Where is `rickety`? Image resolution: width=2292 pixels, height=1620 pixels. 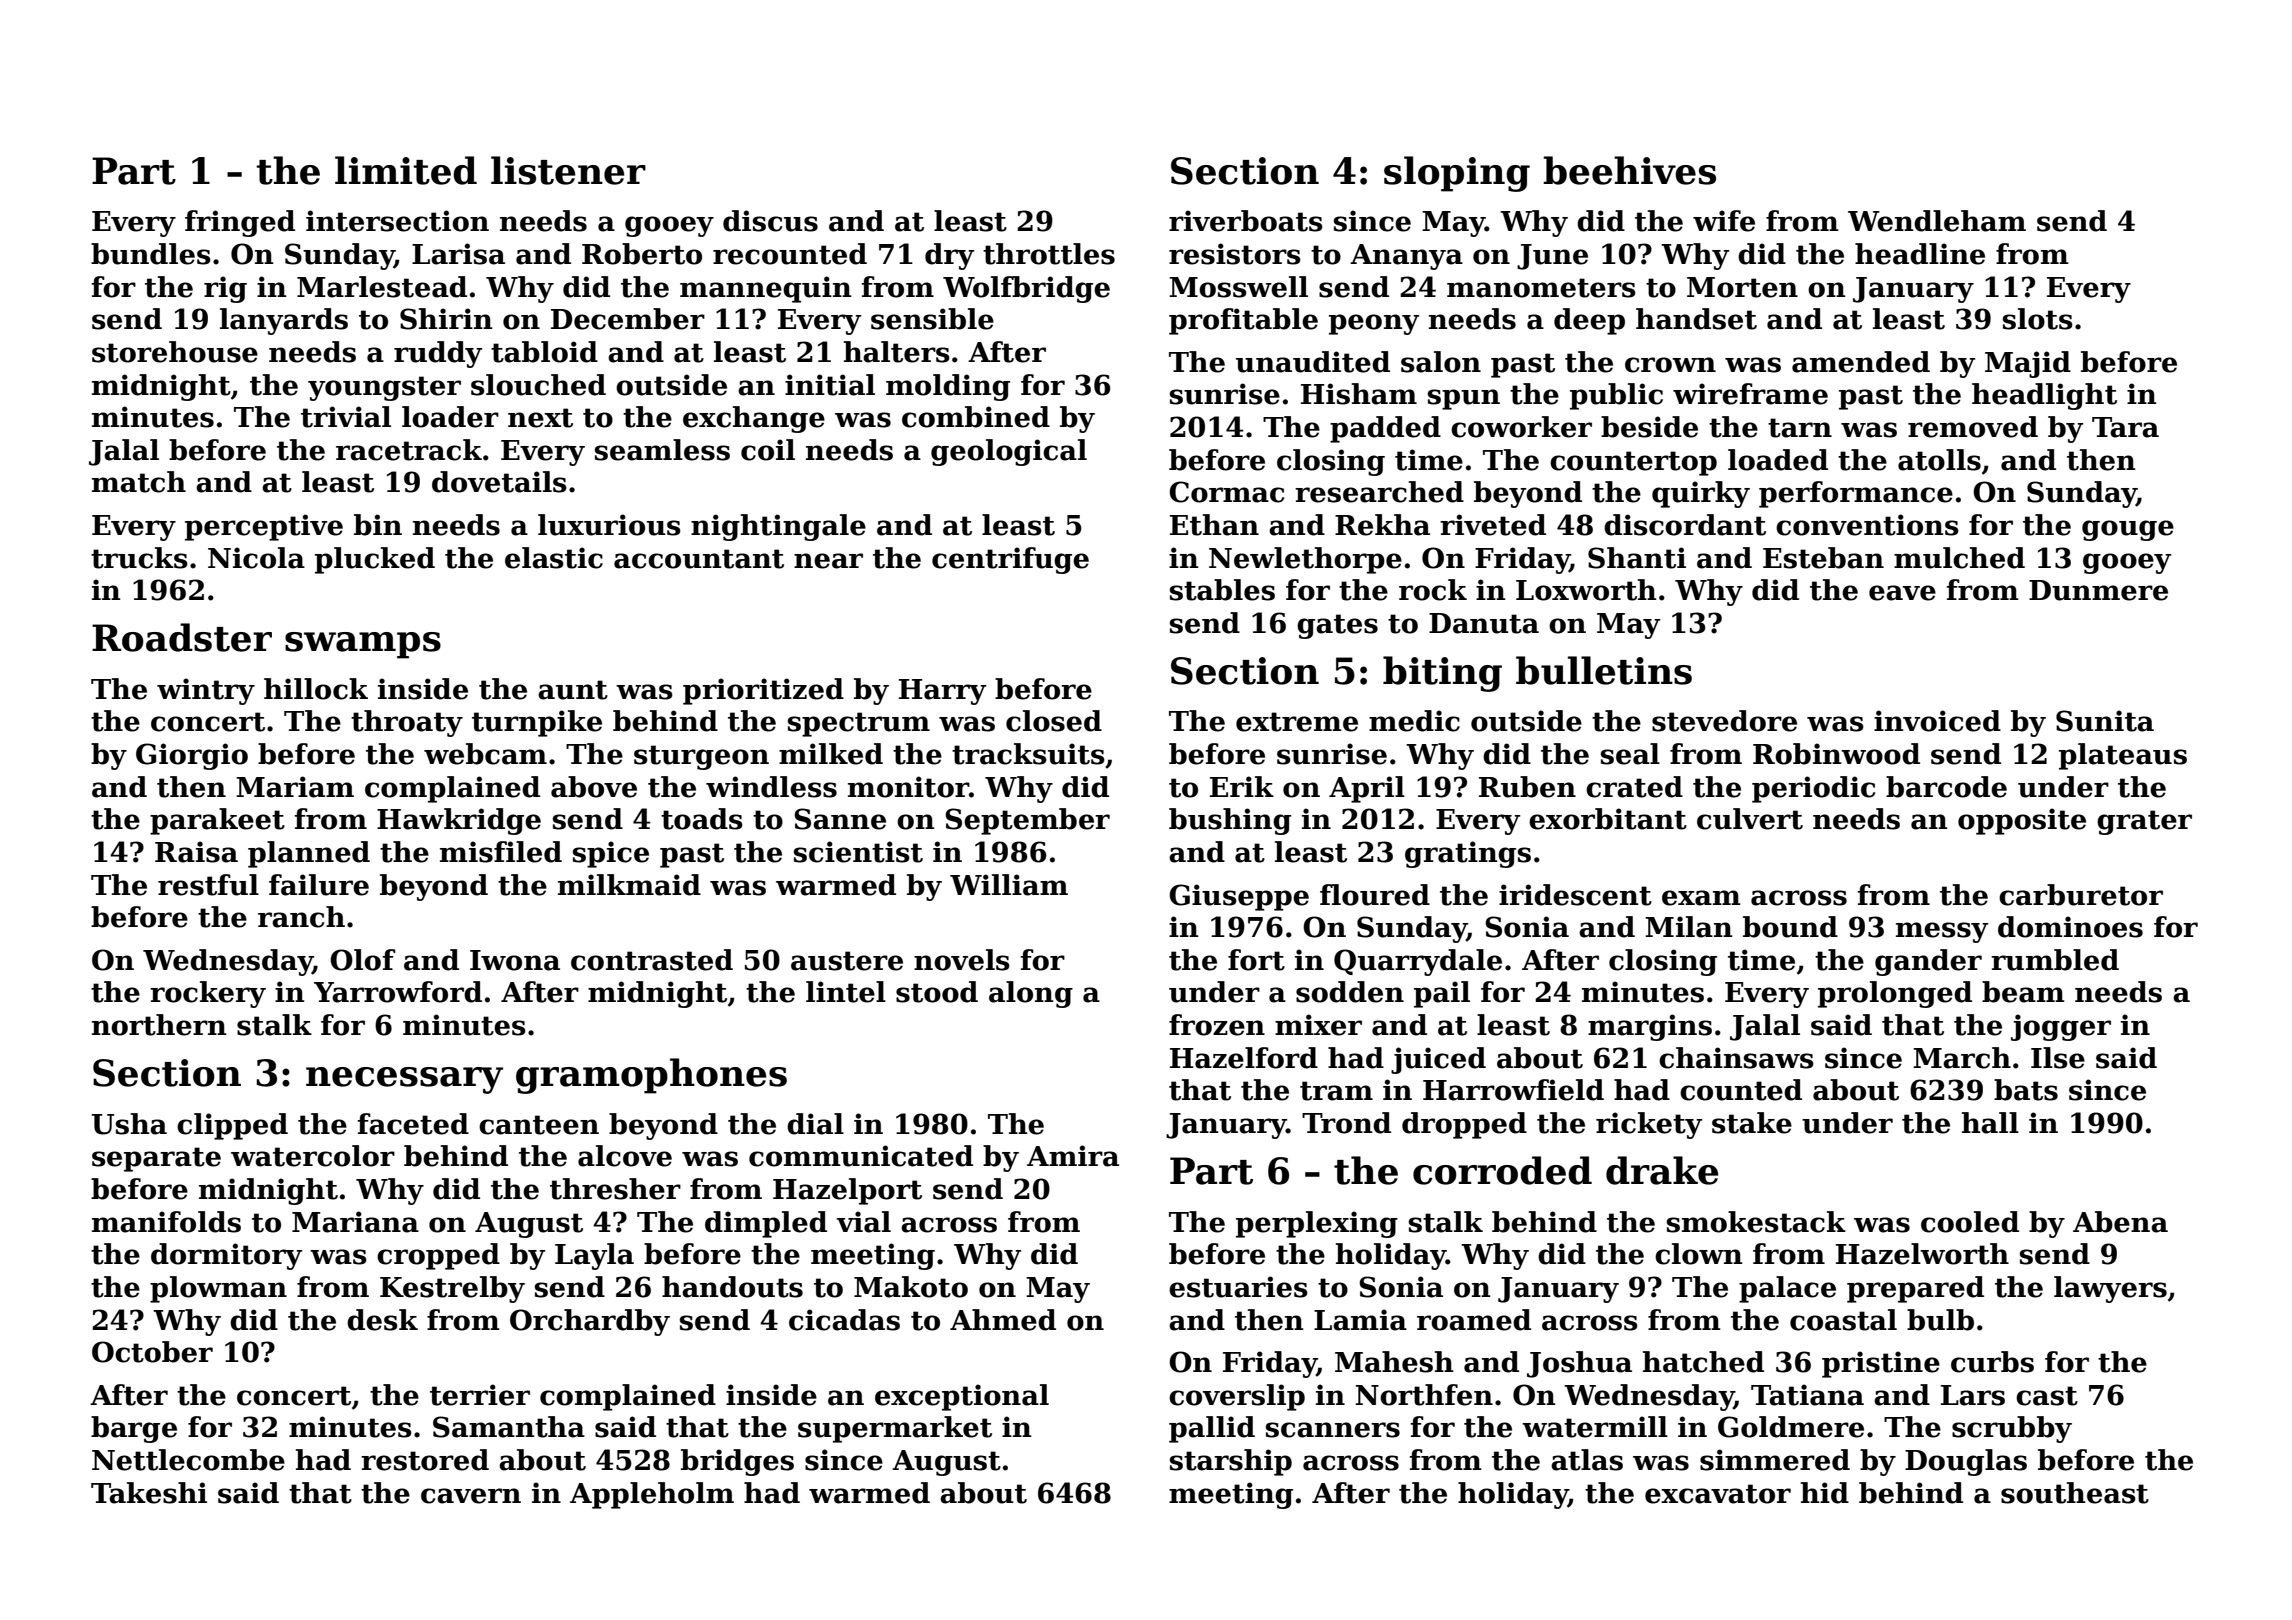
rickety is located at coordinates (1649, 1125).
